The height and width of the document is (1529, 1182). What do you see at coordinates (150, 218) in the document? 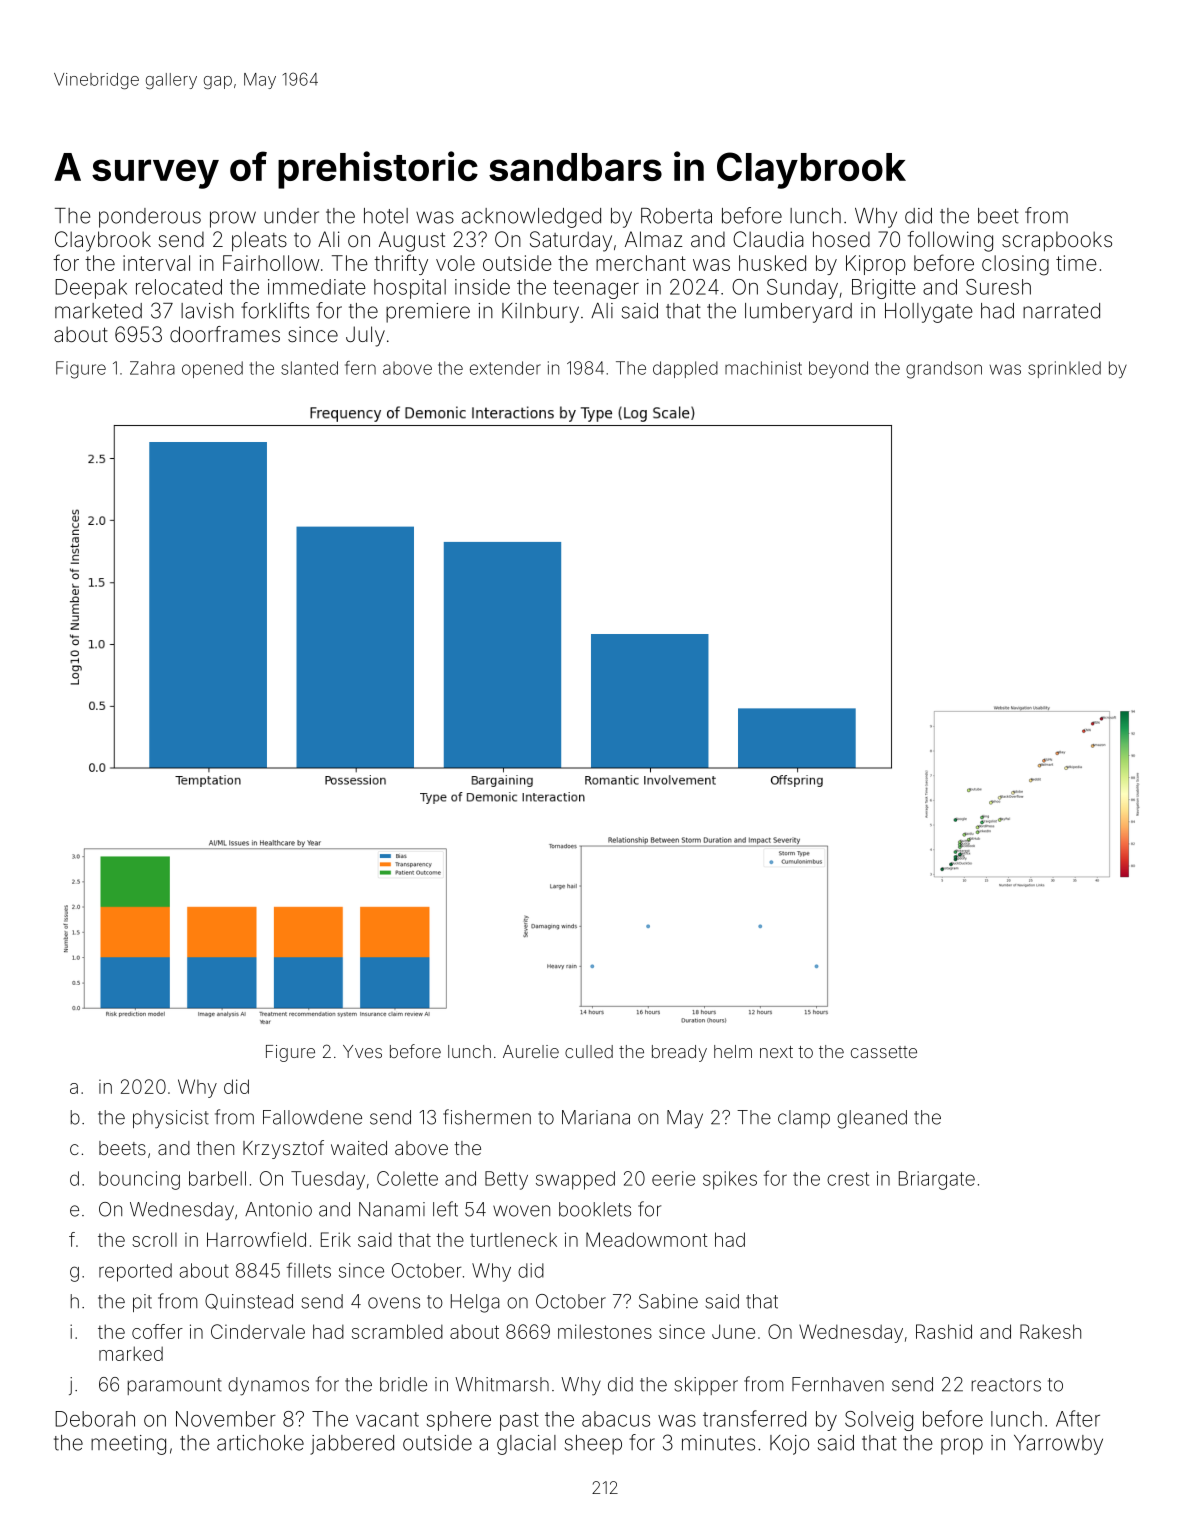
I see `ponderous` at bounding box center [150, 218].
